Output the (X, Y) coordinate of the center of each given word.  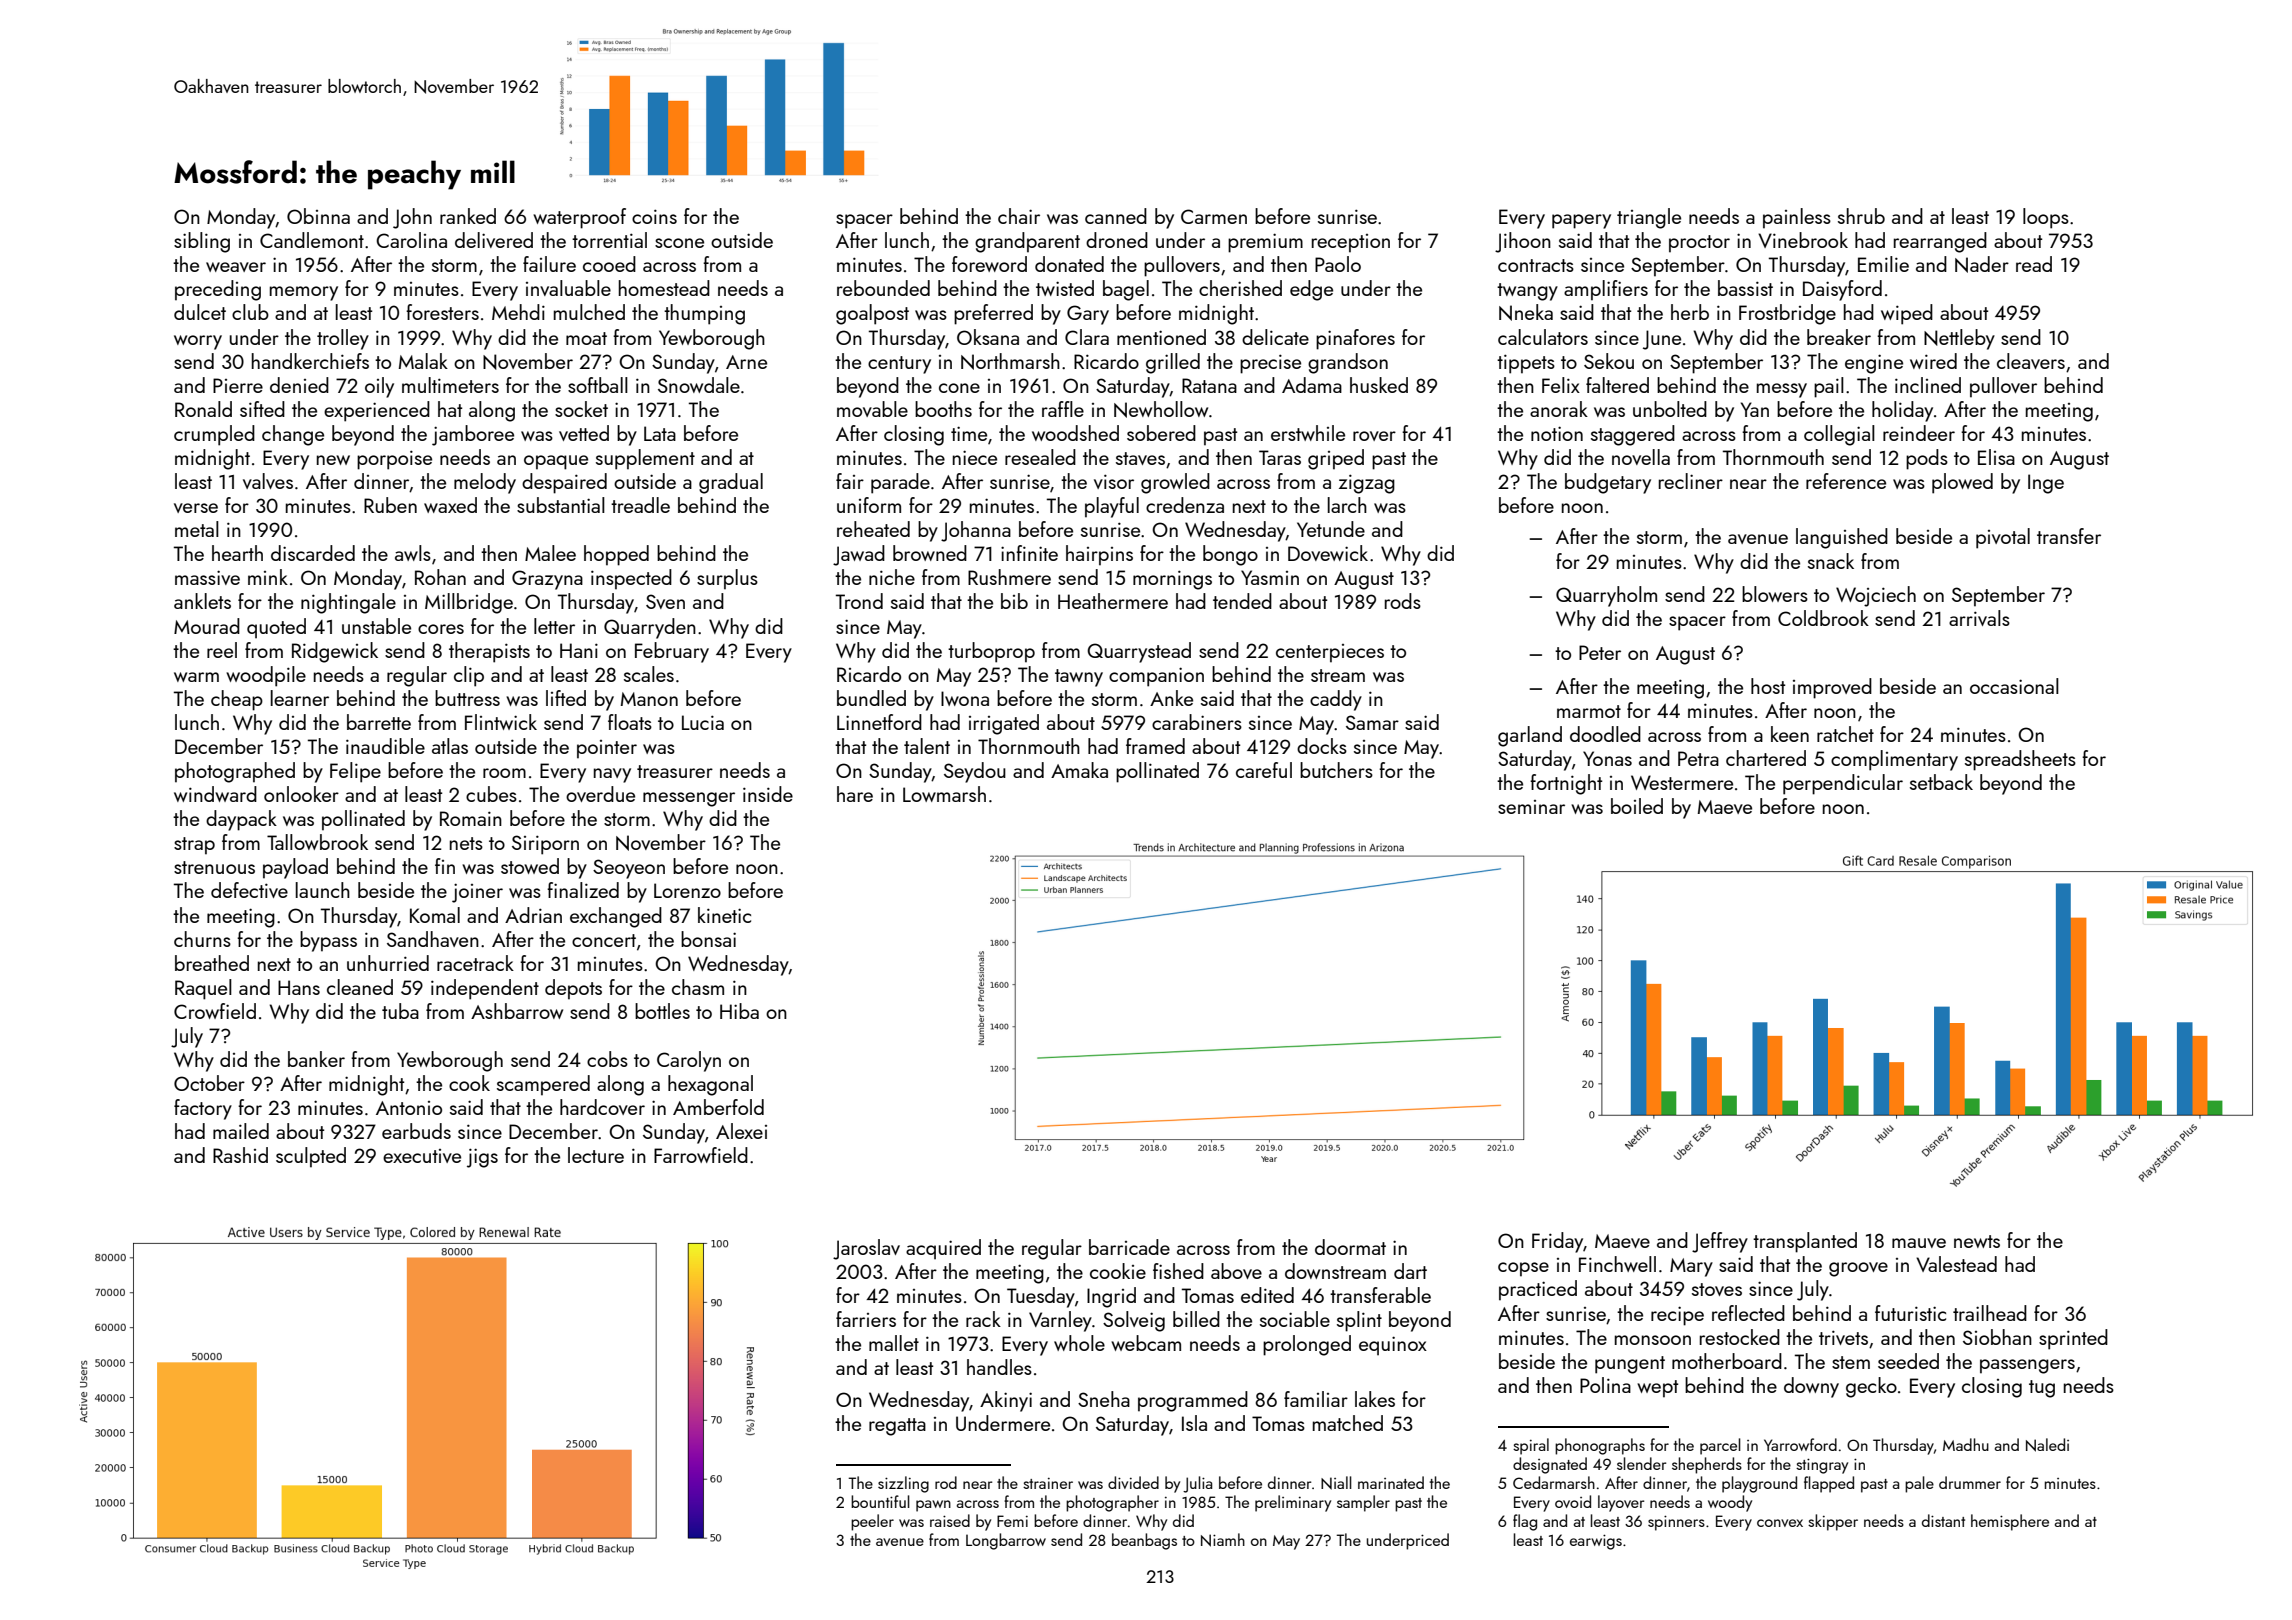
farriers (866, 1319)
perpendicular (1843, 784)
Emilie (1883, 264)
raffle (1063, 409)
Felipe (355, 772)
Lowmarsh (944, 794)
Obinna (318, 216)
